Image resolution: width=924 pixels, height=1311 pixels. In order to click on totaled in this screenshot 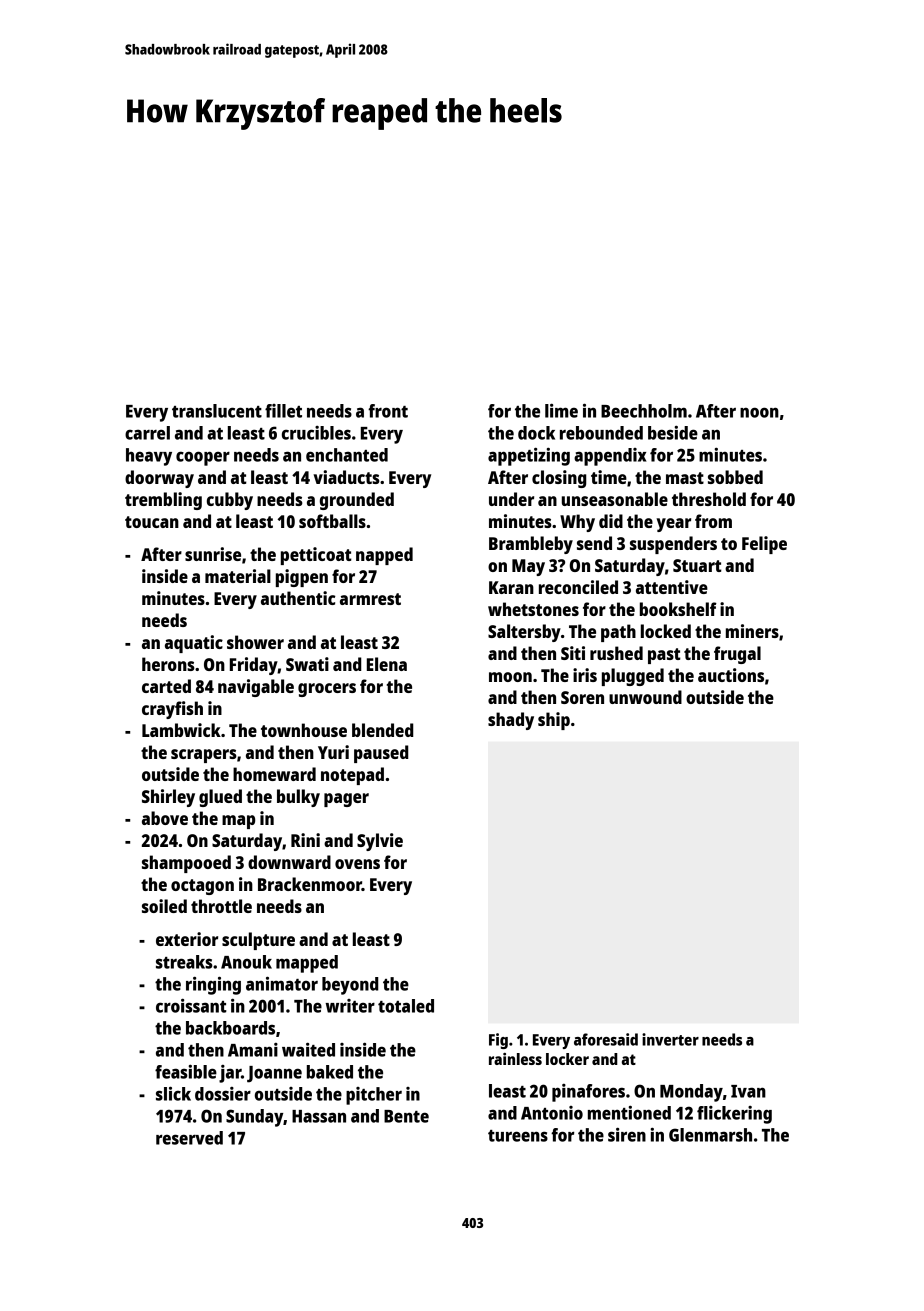, I will do `click(406, 1006)`.
